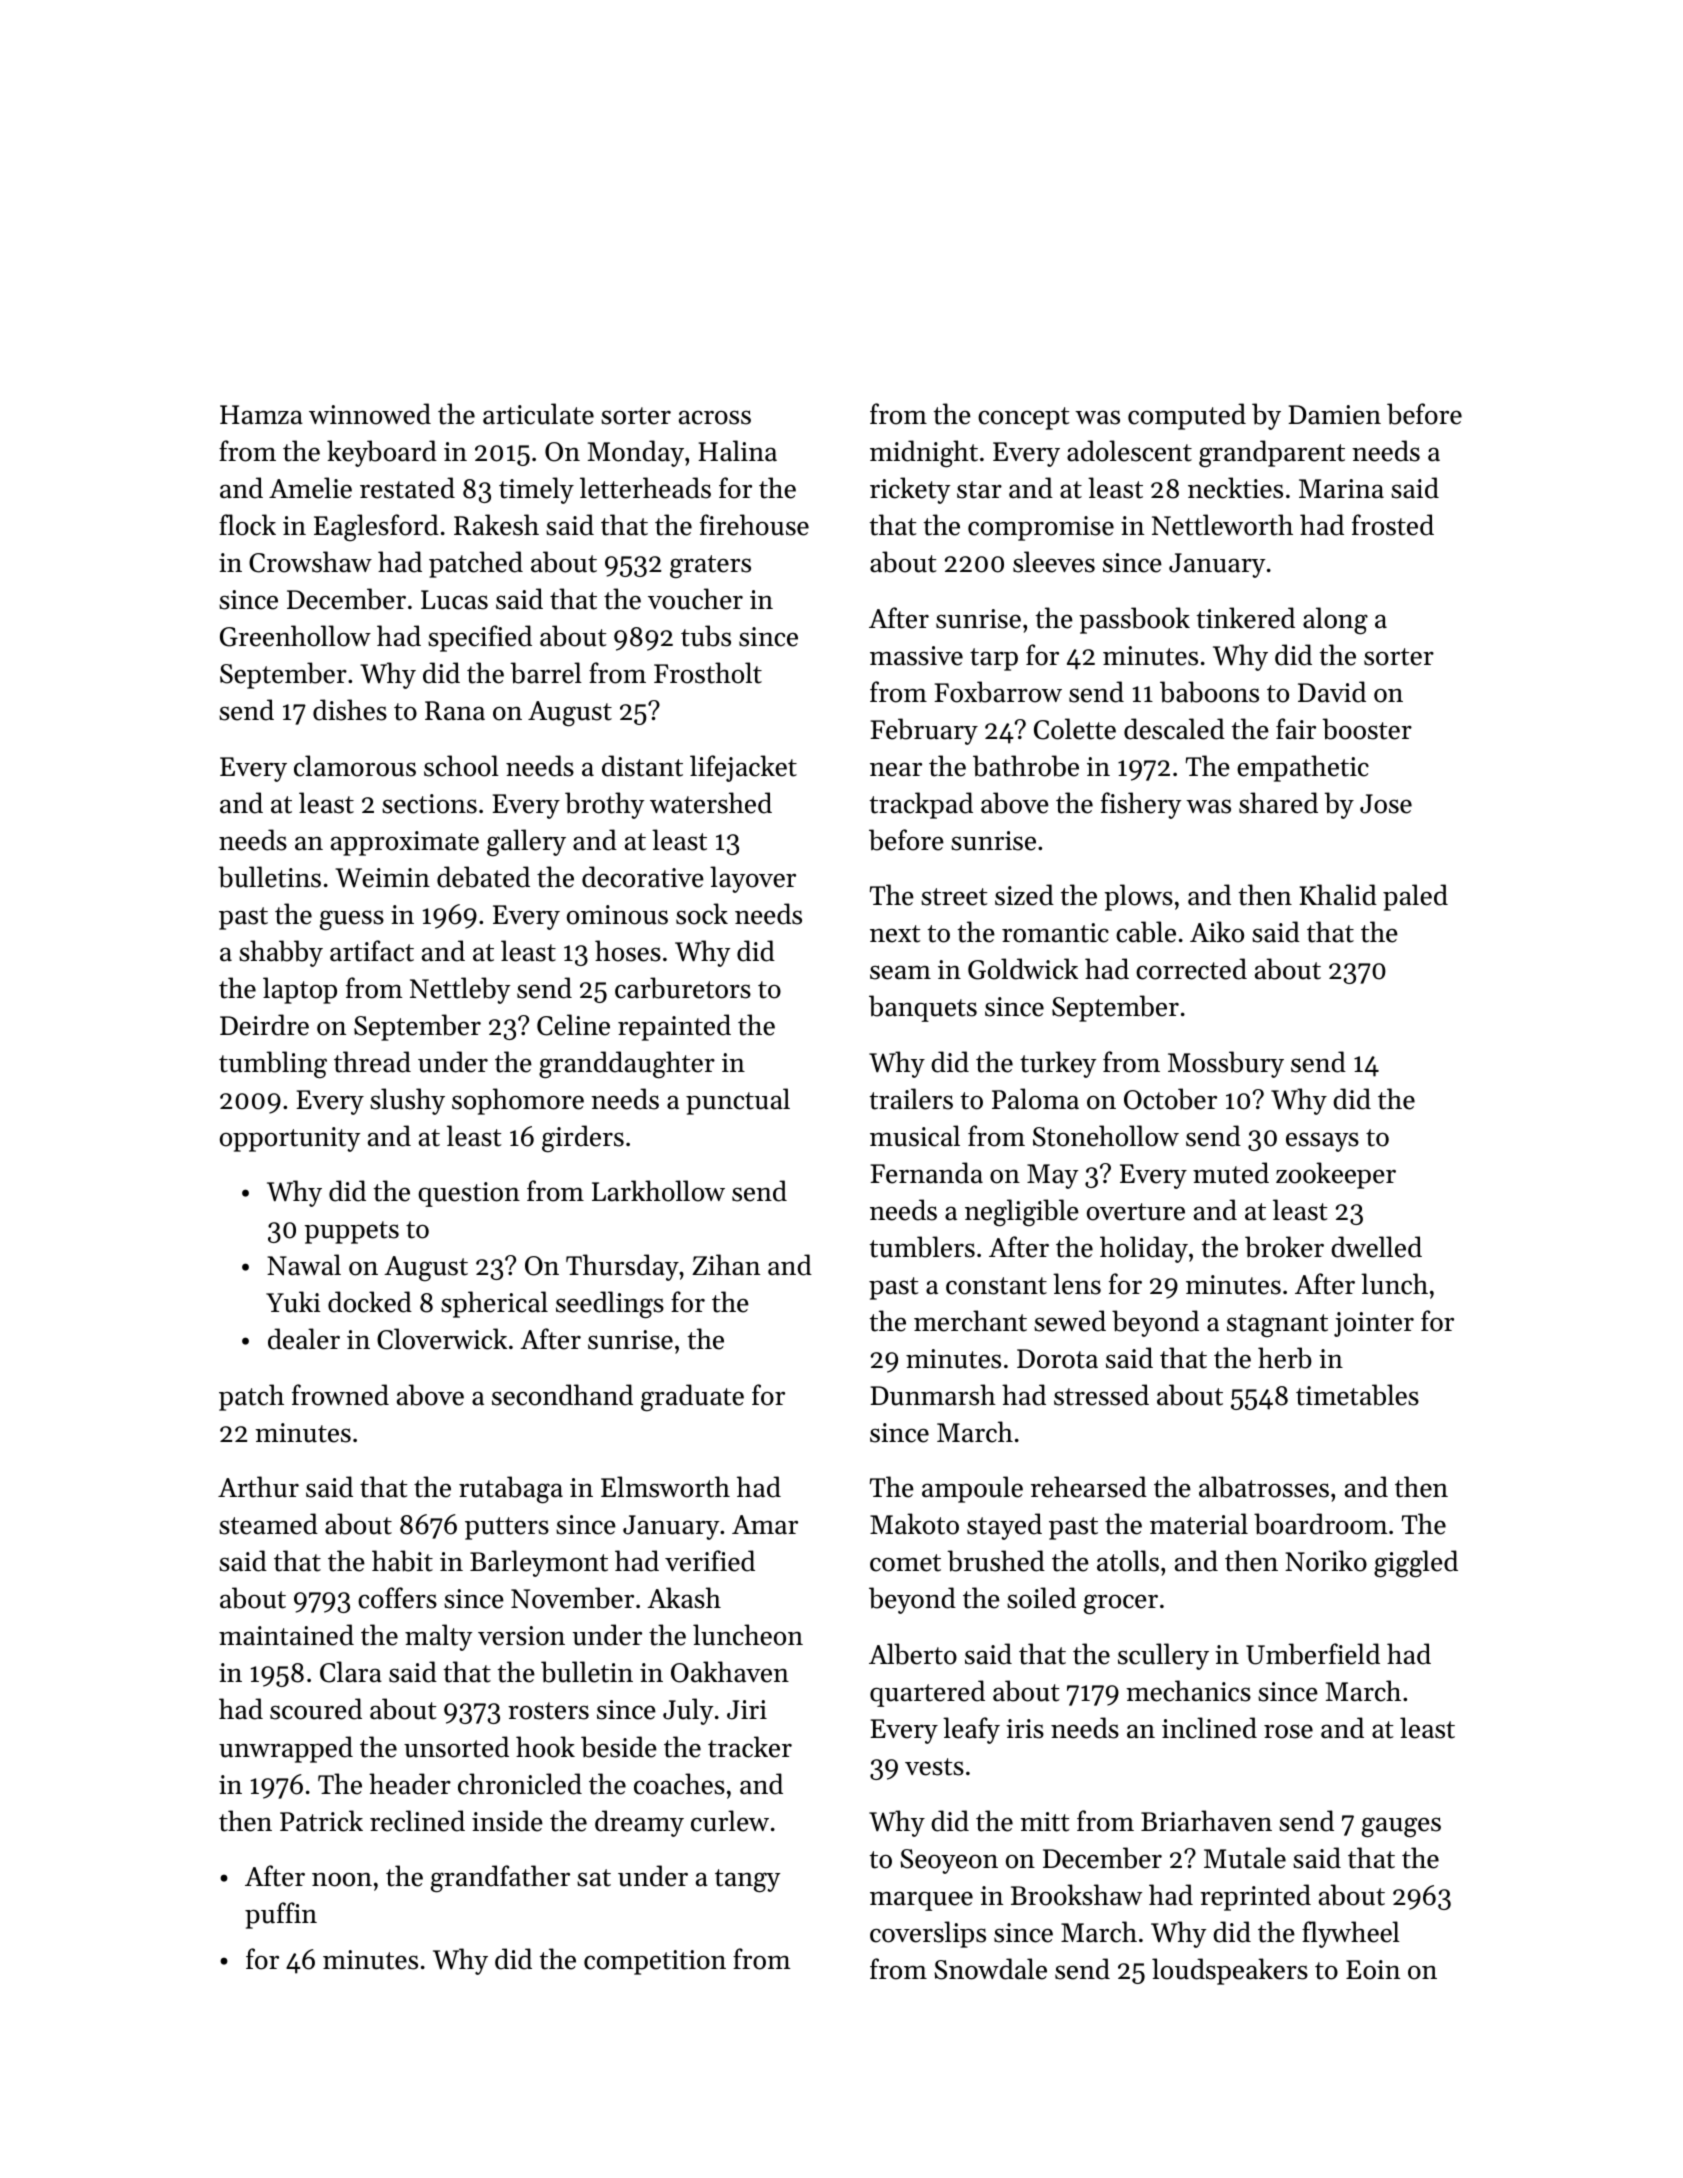  What do you see at coordinates (655, 1962) in the page?
I see `competition` at bounding box center [655, 1962].
